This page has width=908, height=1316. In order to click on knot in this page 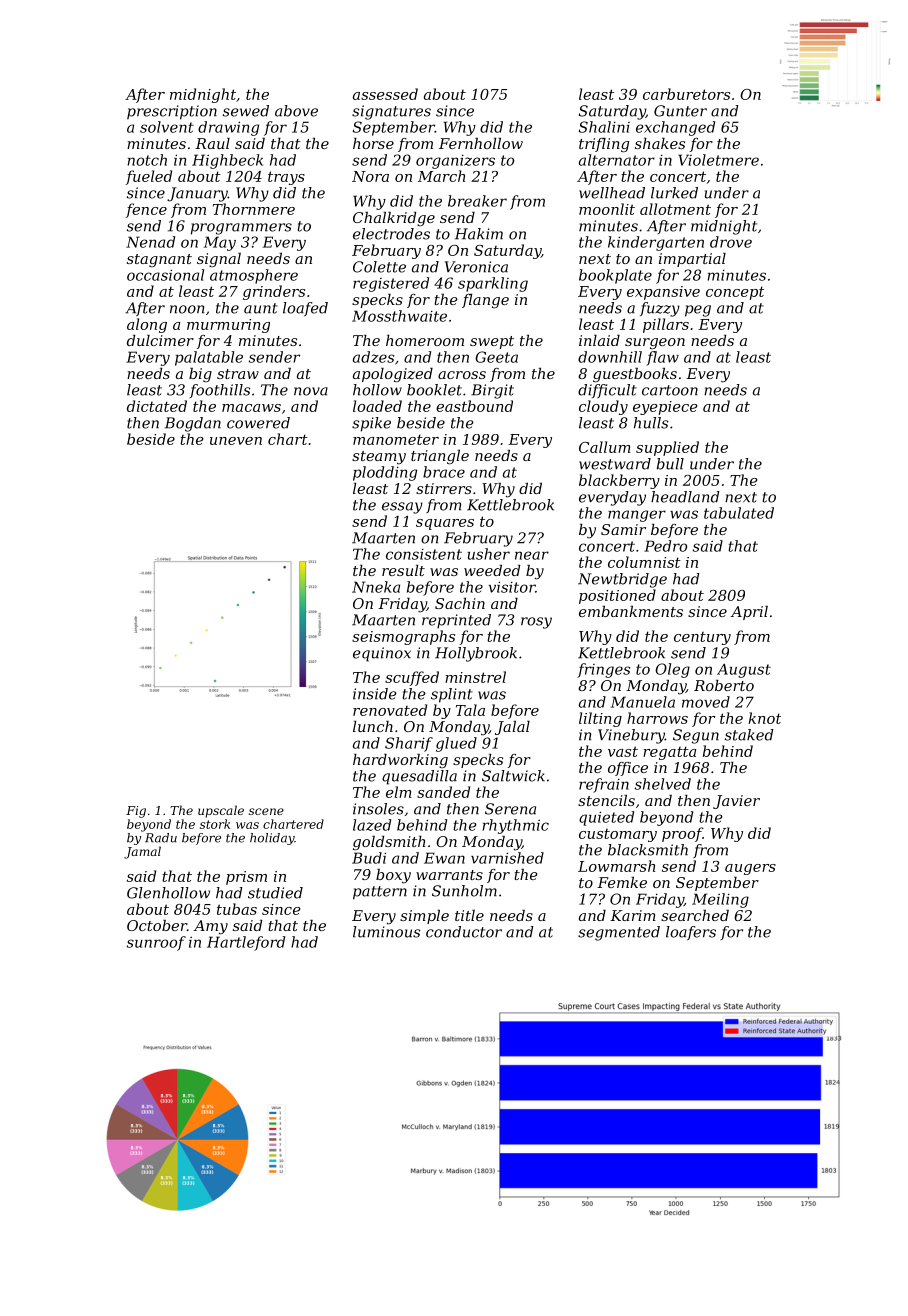, I will do `click(765, 718)`.
